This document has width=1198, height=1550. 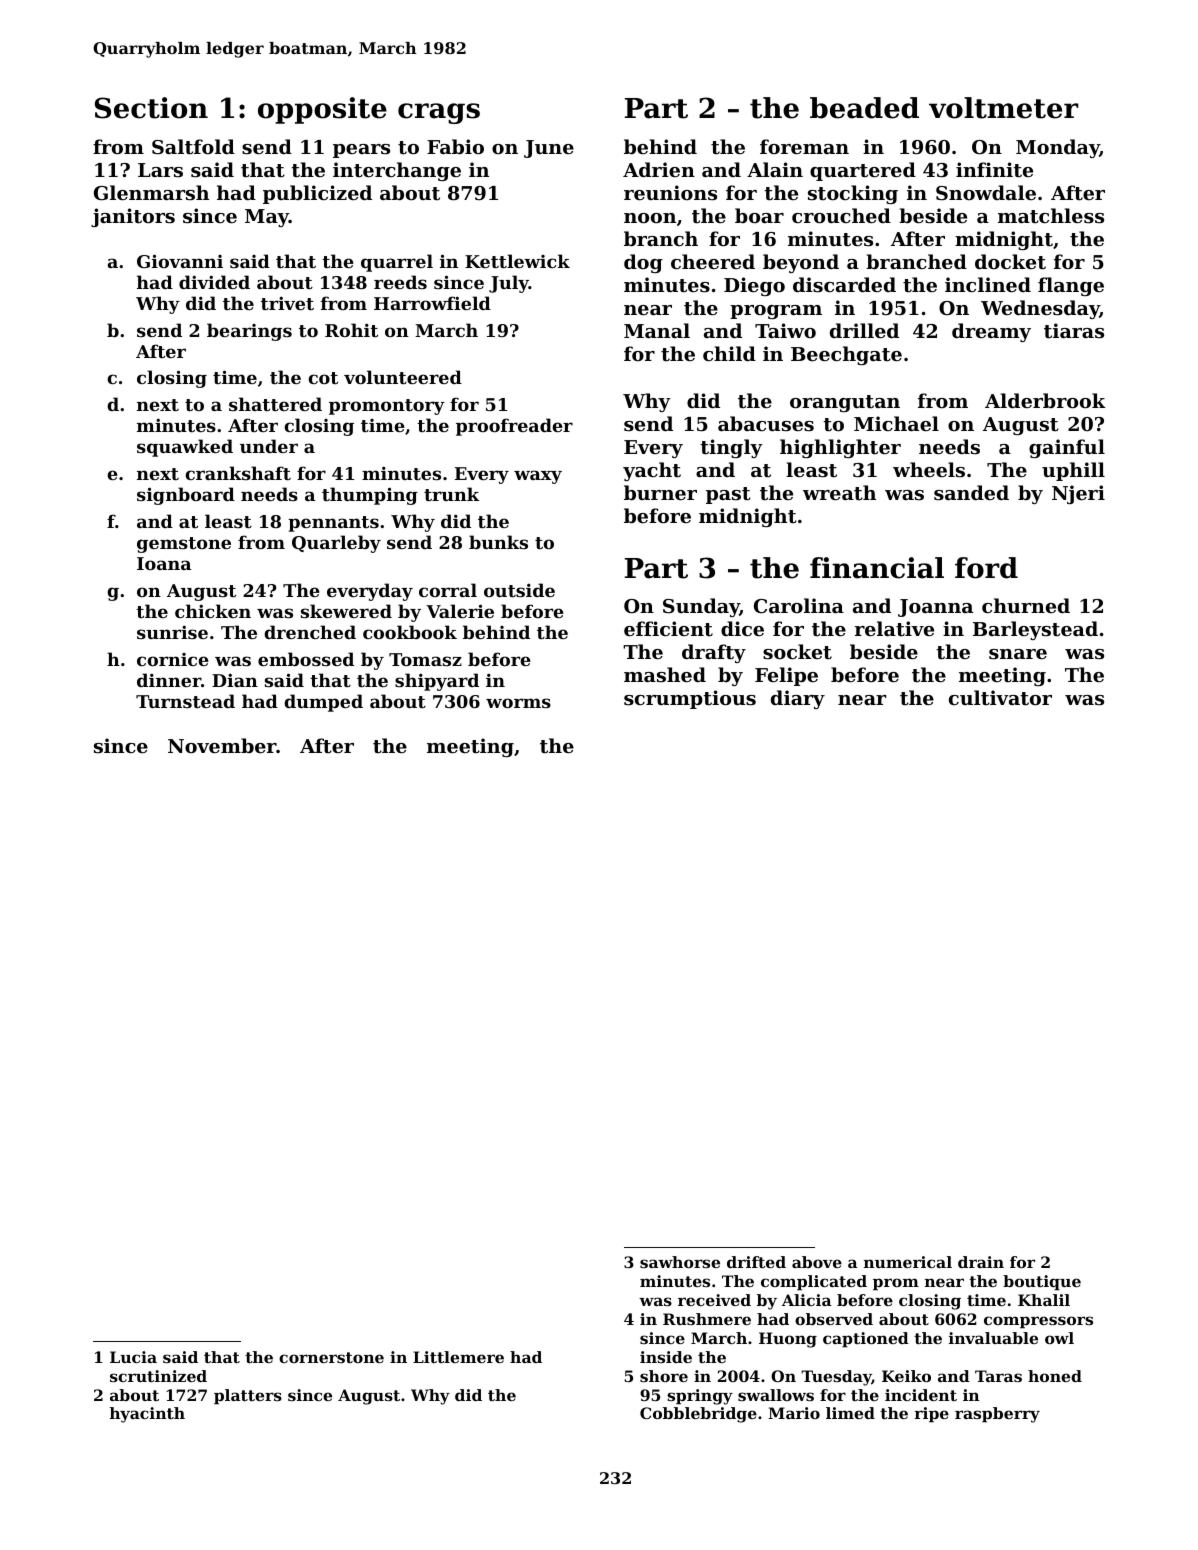 I want to click on Barleystead, so click(x=1035, y=630).
